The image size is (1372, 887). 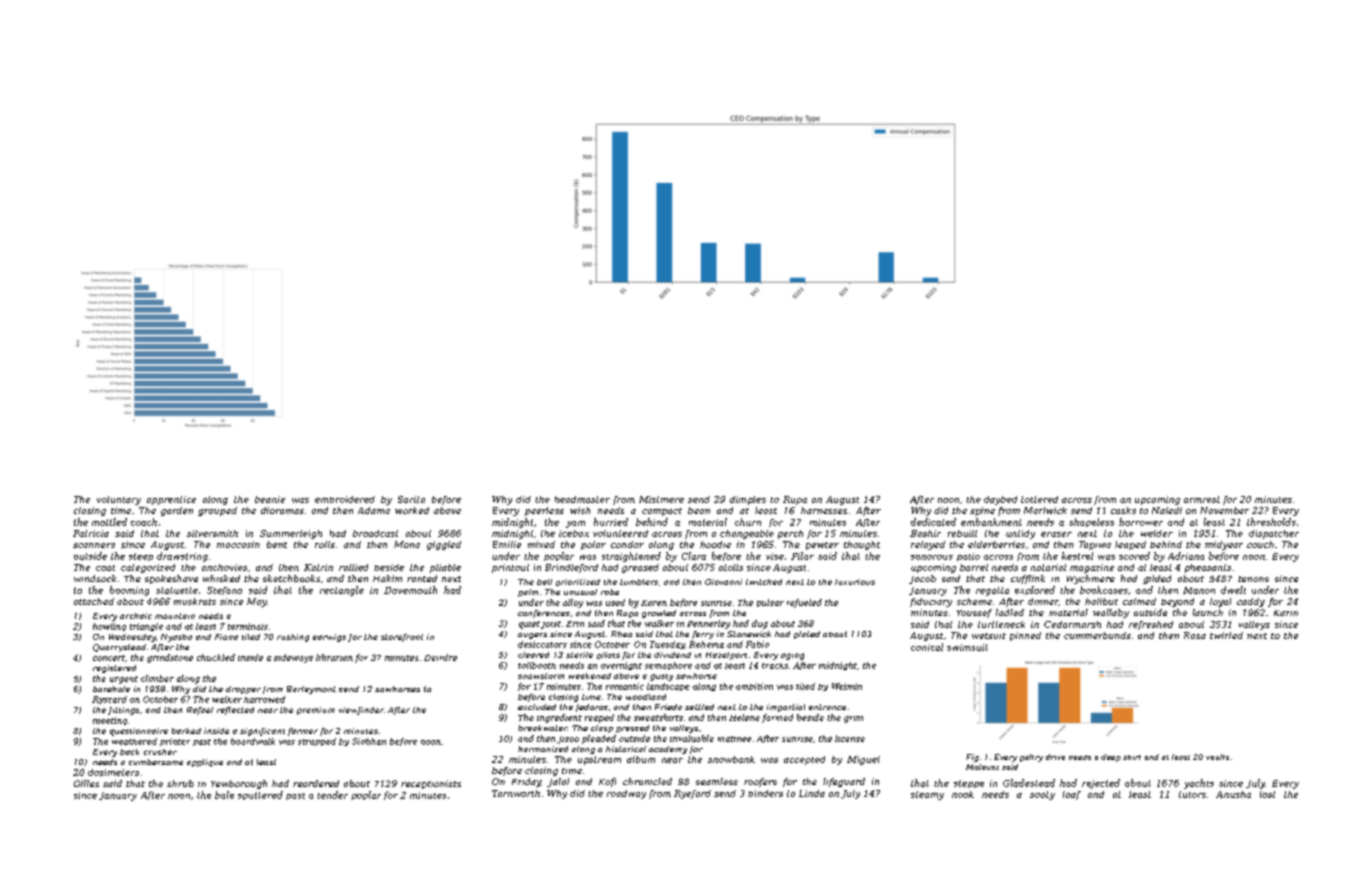 I want to click on swimsuit, so click(x=967, y=647).
